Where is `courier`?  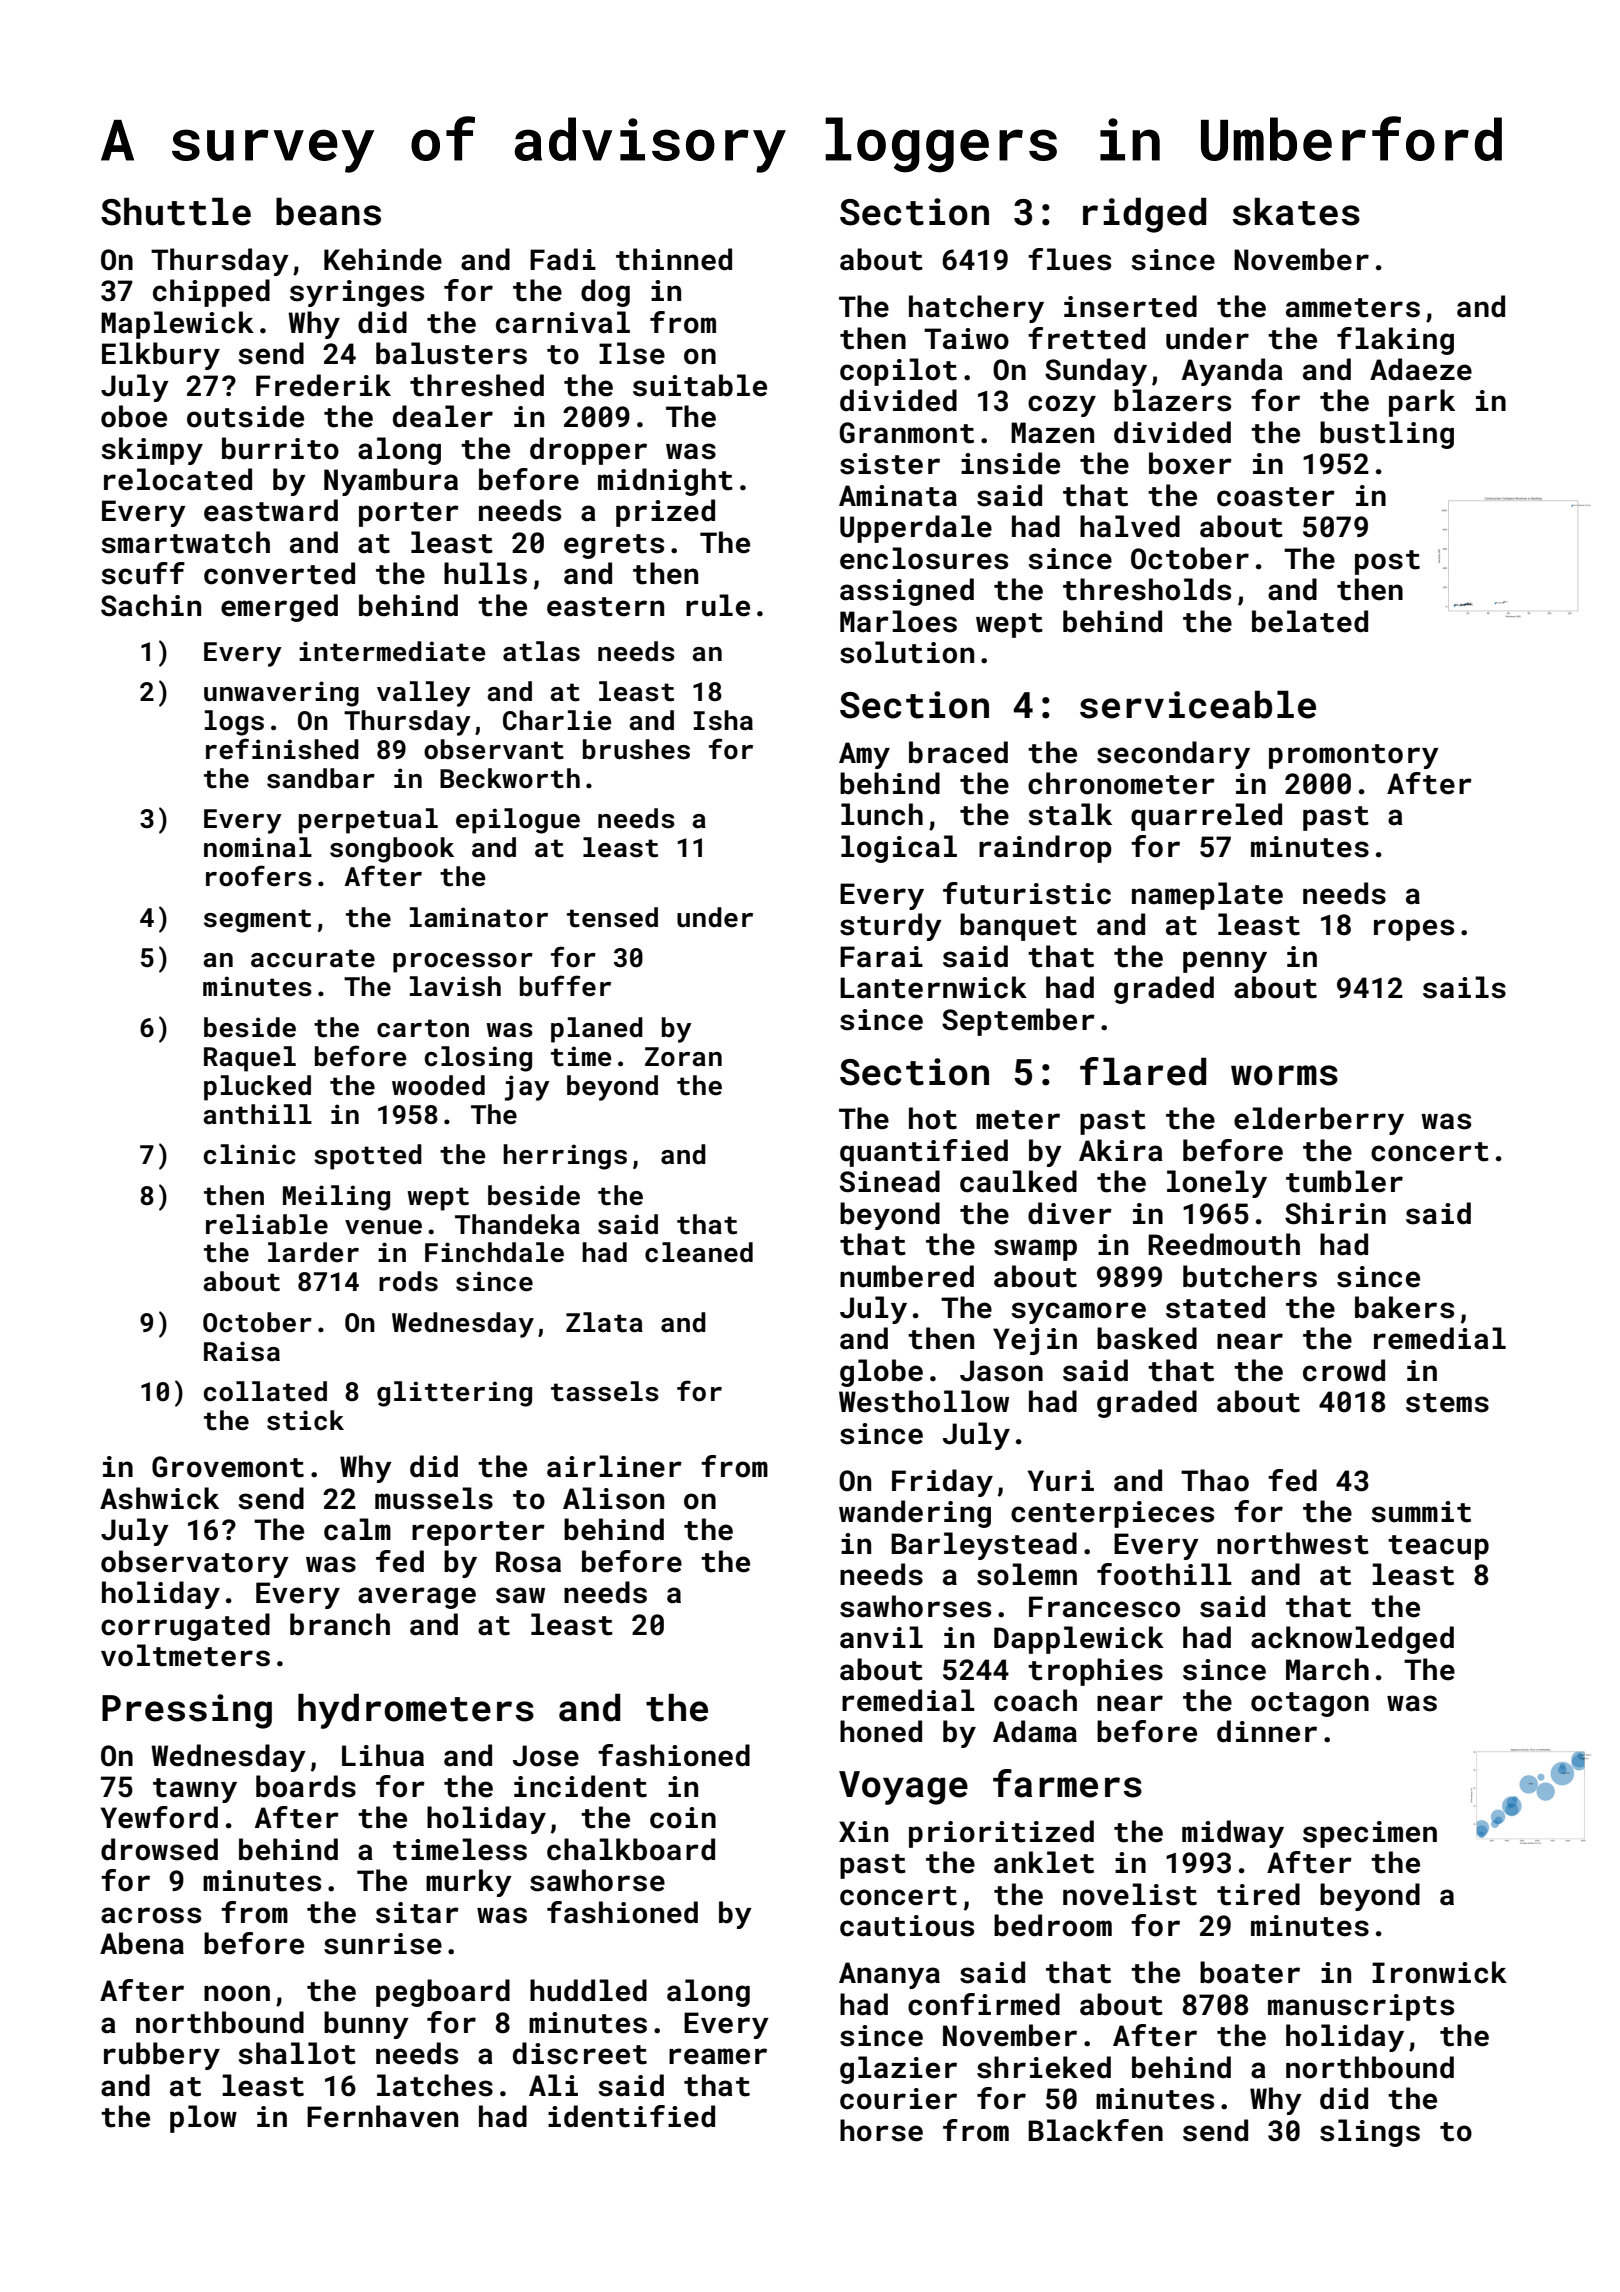
courier is located at coordinates (898, 2099).
